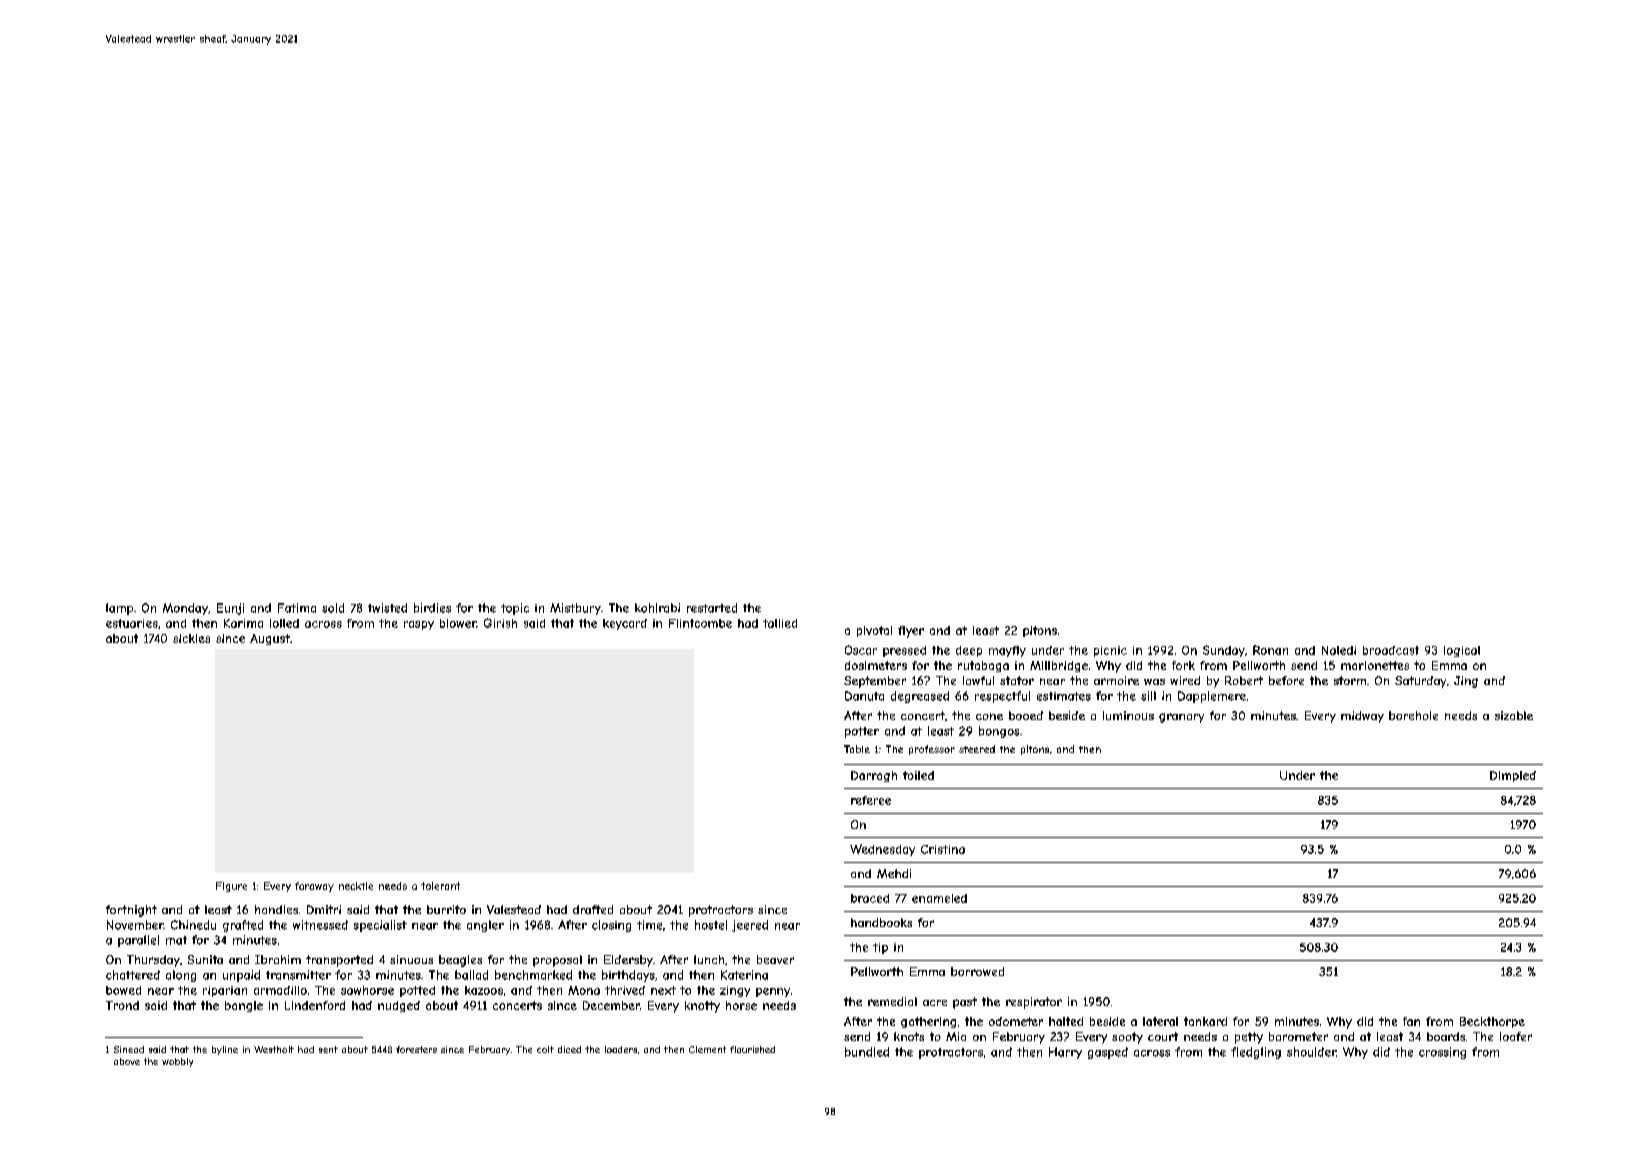  What do you see at coordinates (1212, 697) in the document?
I see `Dapplemere` at bounding box center [1212, 697].
